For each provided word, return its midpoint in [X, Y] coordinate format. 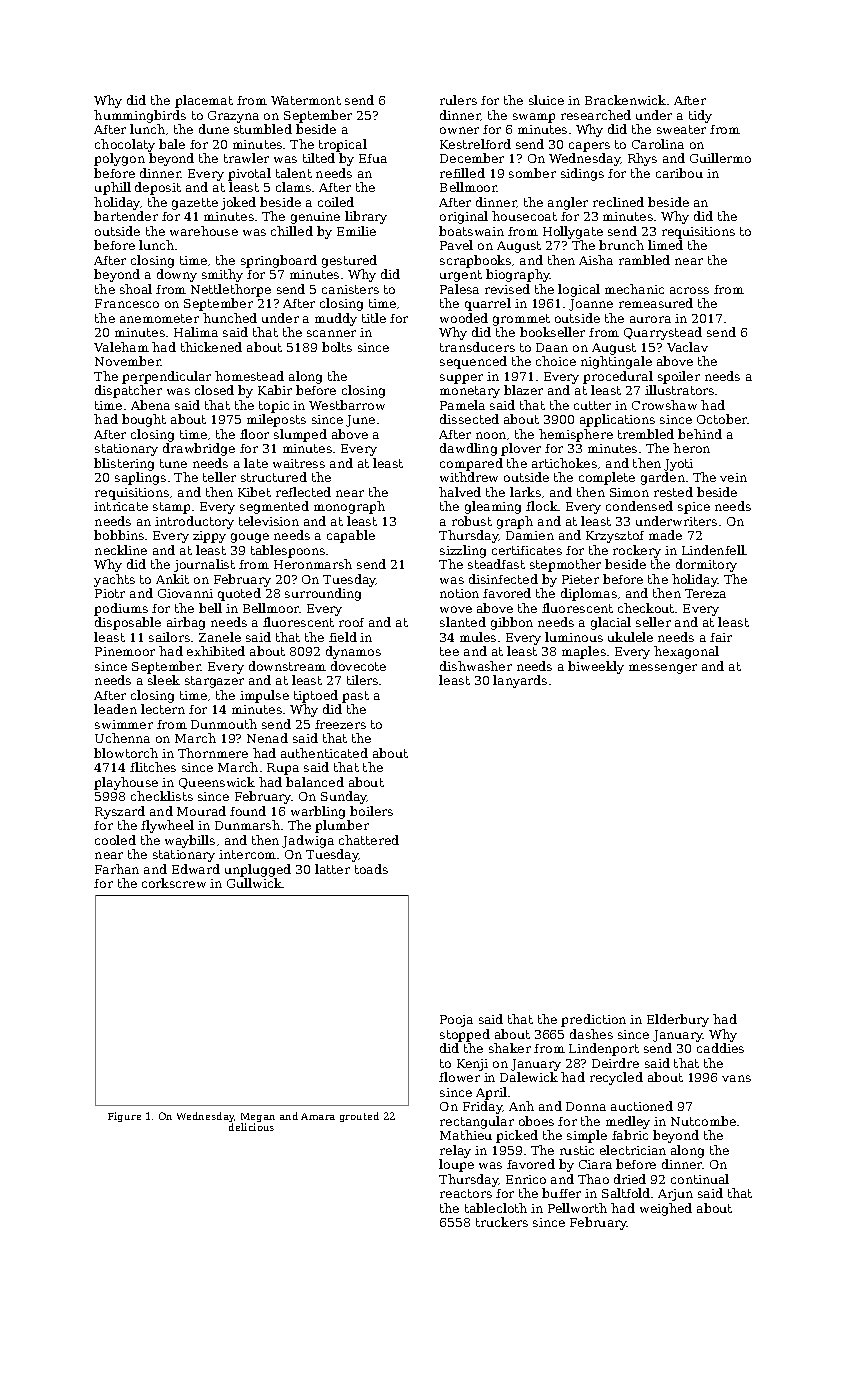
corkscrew [174, 883]
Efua [373, 158]
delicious [251, 1127]
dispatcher [128, 391]
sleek [164, 680]
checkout [647, 608]
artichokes [564, 463]
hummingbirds [140, 116]
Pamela [462, 405]
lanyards [520, 681]
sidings [582, 174]
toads [371, 869]
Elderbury [678, 1020]
